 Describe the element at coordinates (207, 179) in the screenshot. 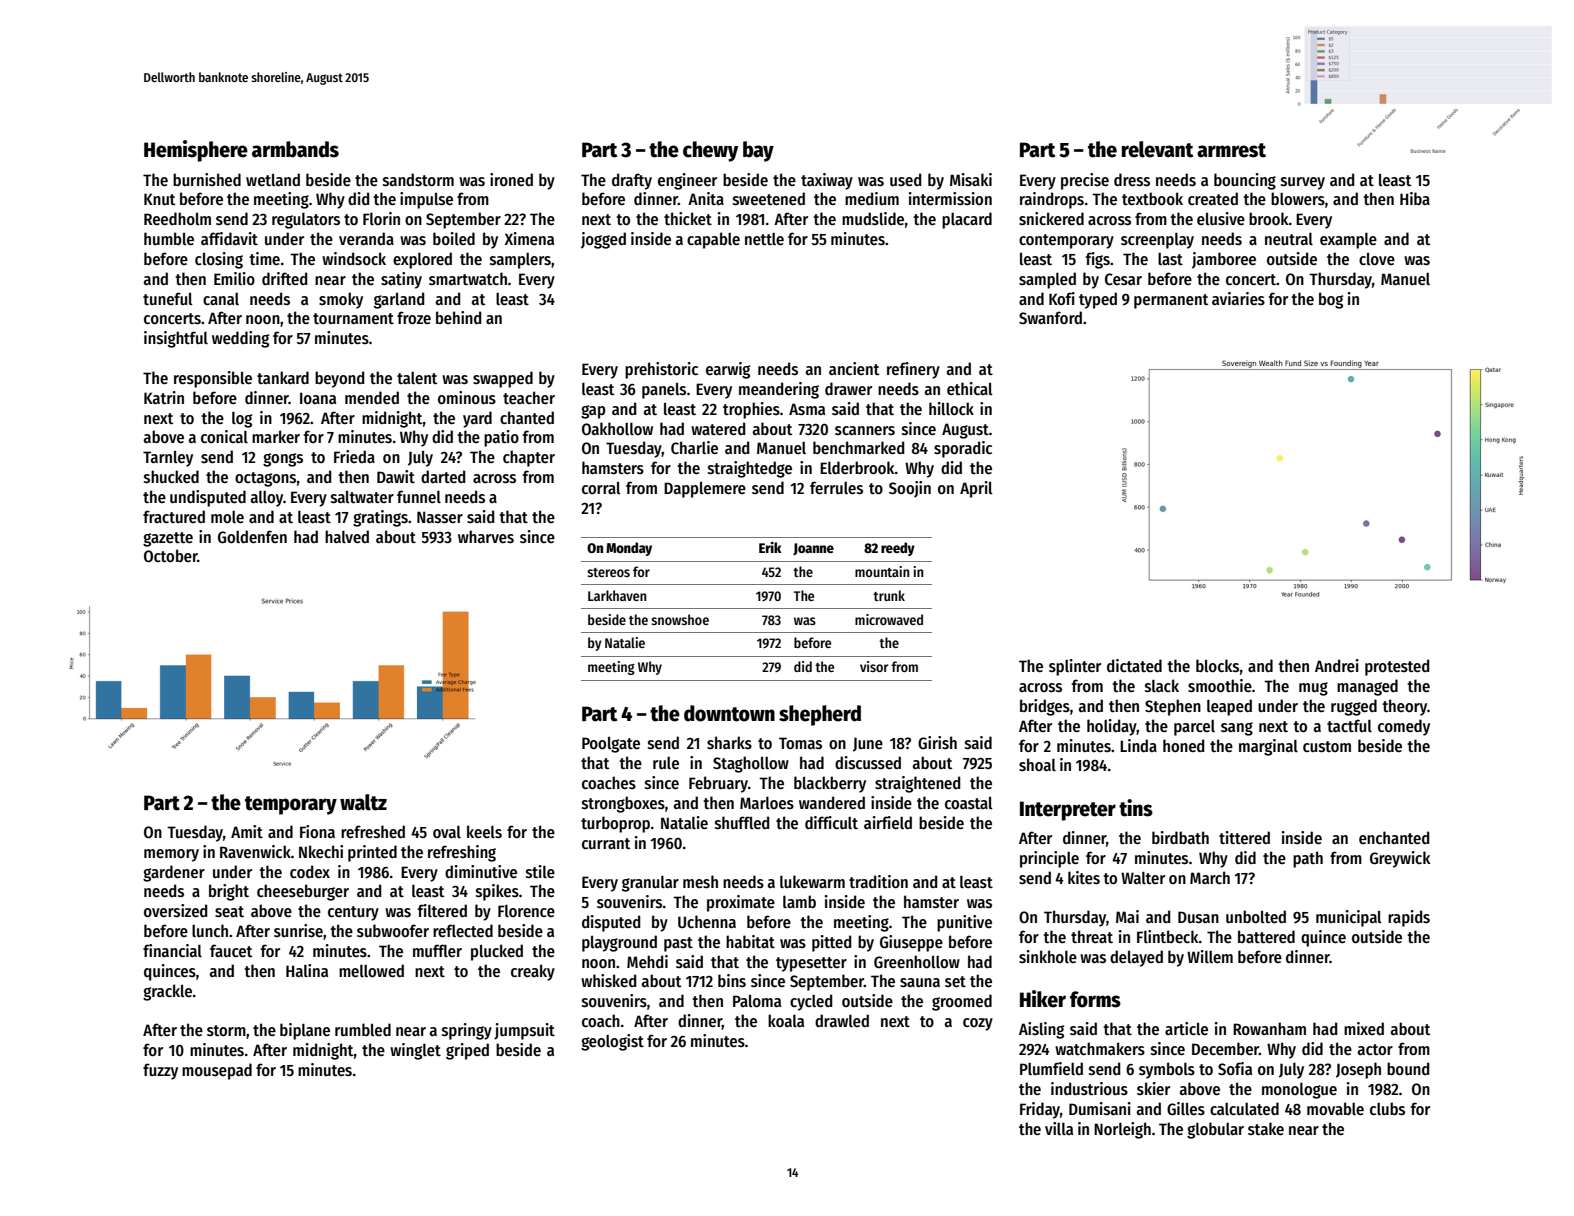

I see `burnished` at that location.
